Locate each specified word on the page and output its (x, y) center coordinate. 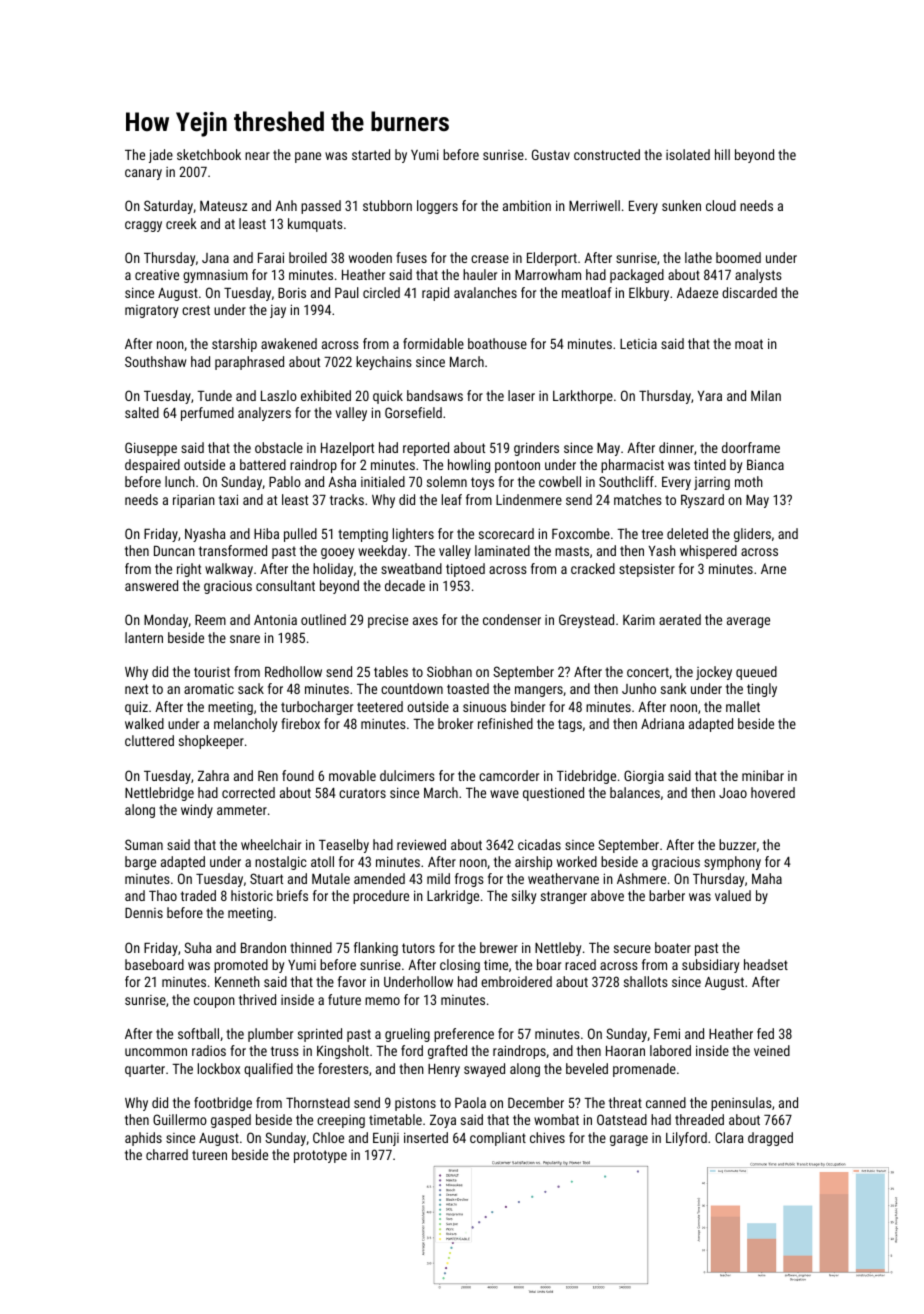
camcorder (509, 775)
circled (381, 292)
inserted (426, 1137)
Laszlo (279, 395)
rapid (435, 294)
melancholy (245, 725)
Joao (733, 793)
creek (181, 223)
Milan (766, 395)
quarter (145, 1070)
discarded (749, 292)
